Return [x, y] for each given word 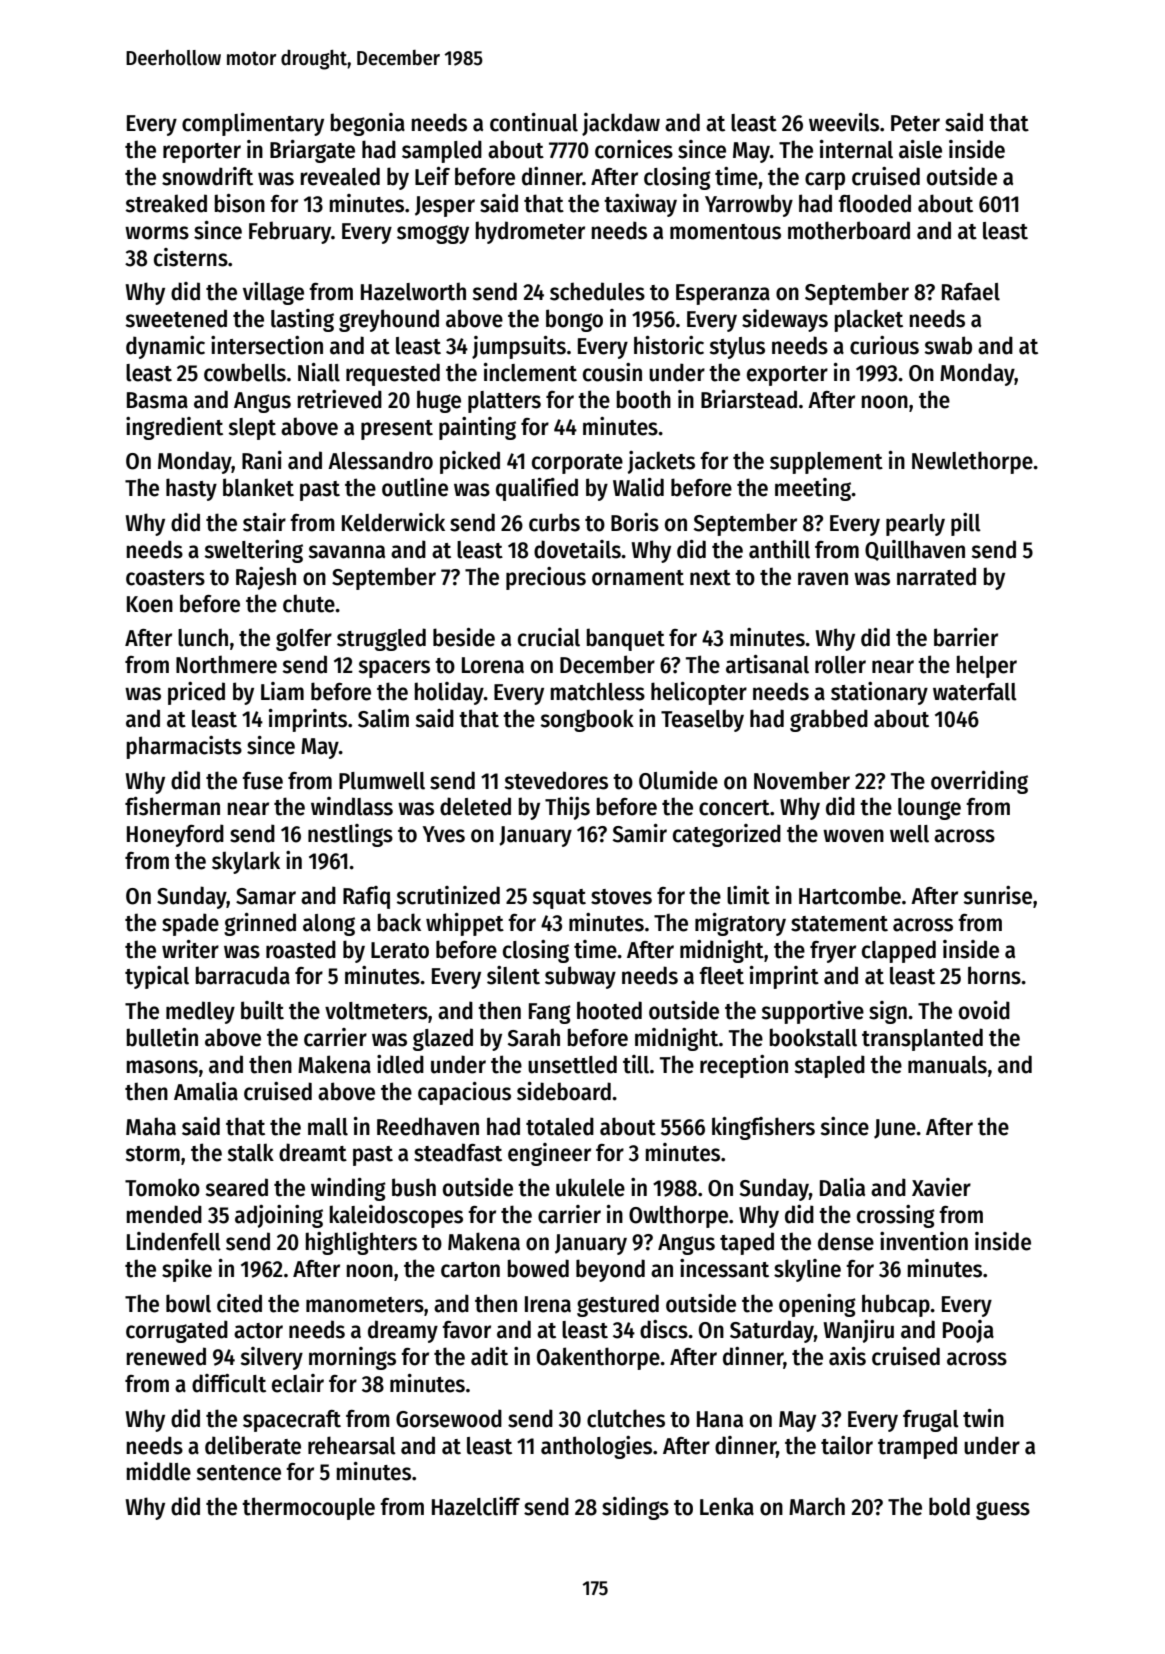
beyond [610, 1270]
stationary [879, 693]
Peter [915, 123]
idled [400, 1064]
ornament [638, 578]
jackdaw [621, 124]
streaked [166, 203]
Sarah [534, 1037]
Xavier [941, 1187]
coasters [165, 578]
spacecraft [292, 1421]
